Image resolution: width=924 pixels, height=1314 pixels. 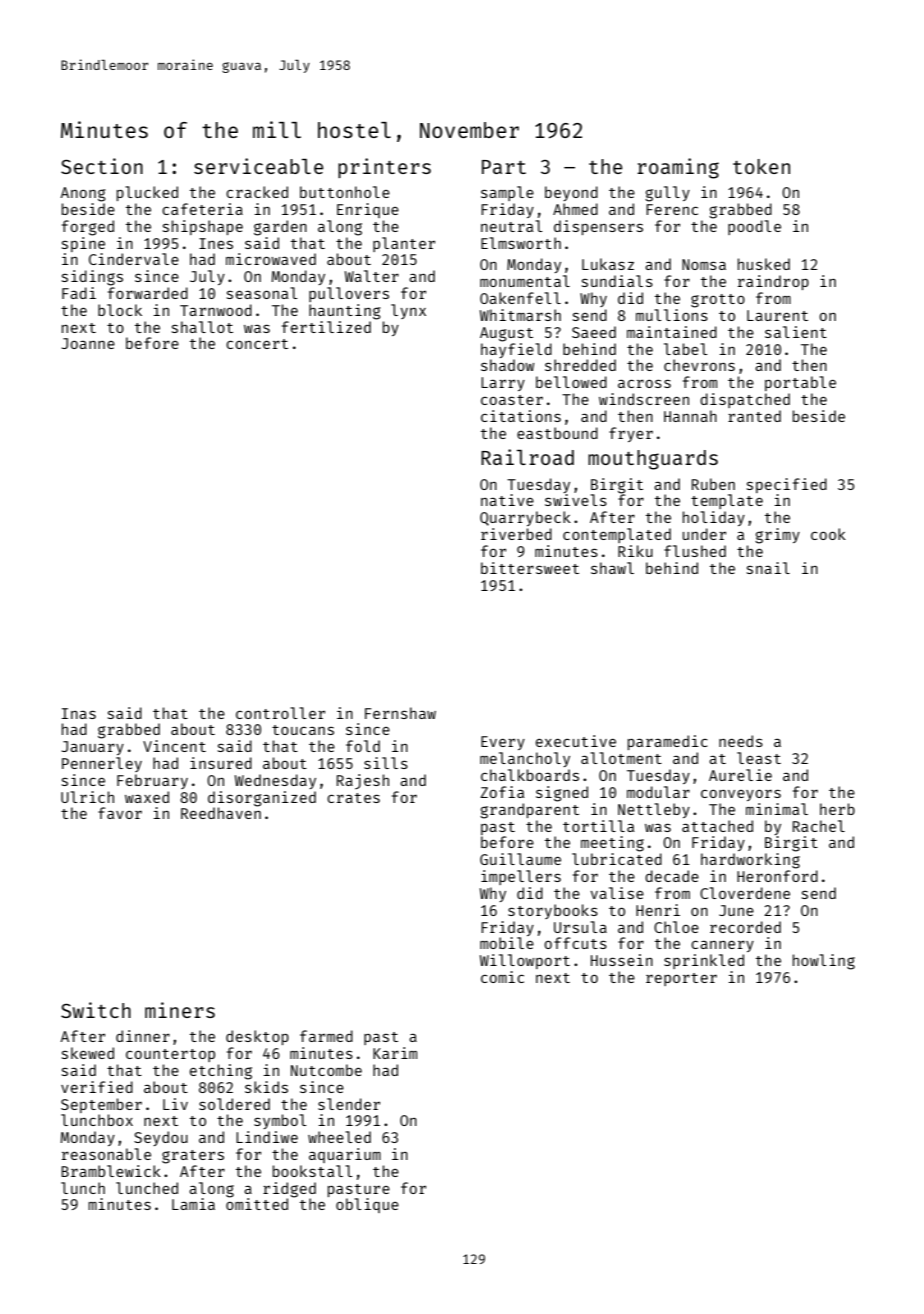 What do you see at coordinates (88, 343) in the screenshot?
I see `Joanne` at bounding box center [88, 343].
